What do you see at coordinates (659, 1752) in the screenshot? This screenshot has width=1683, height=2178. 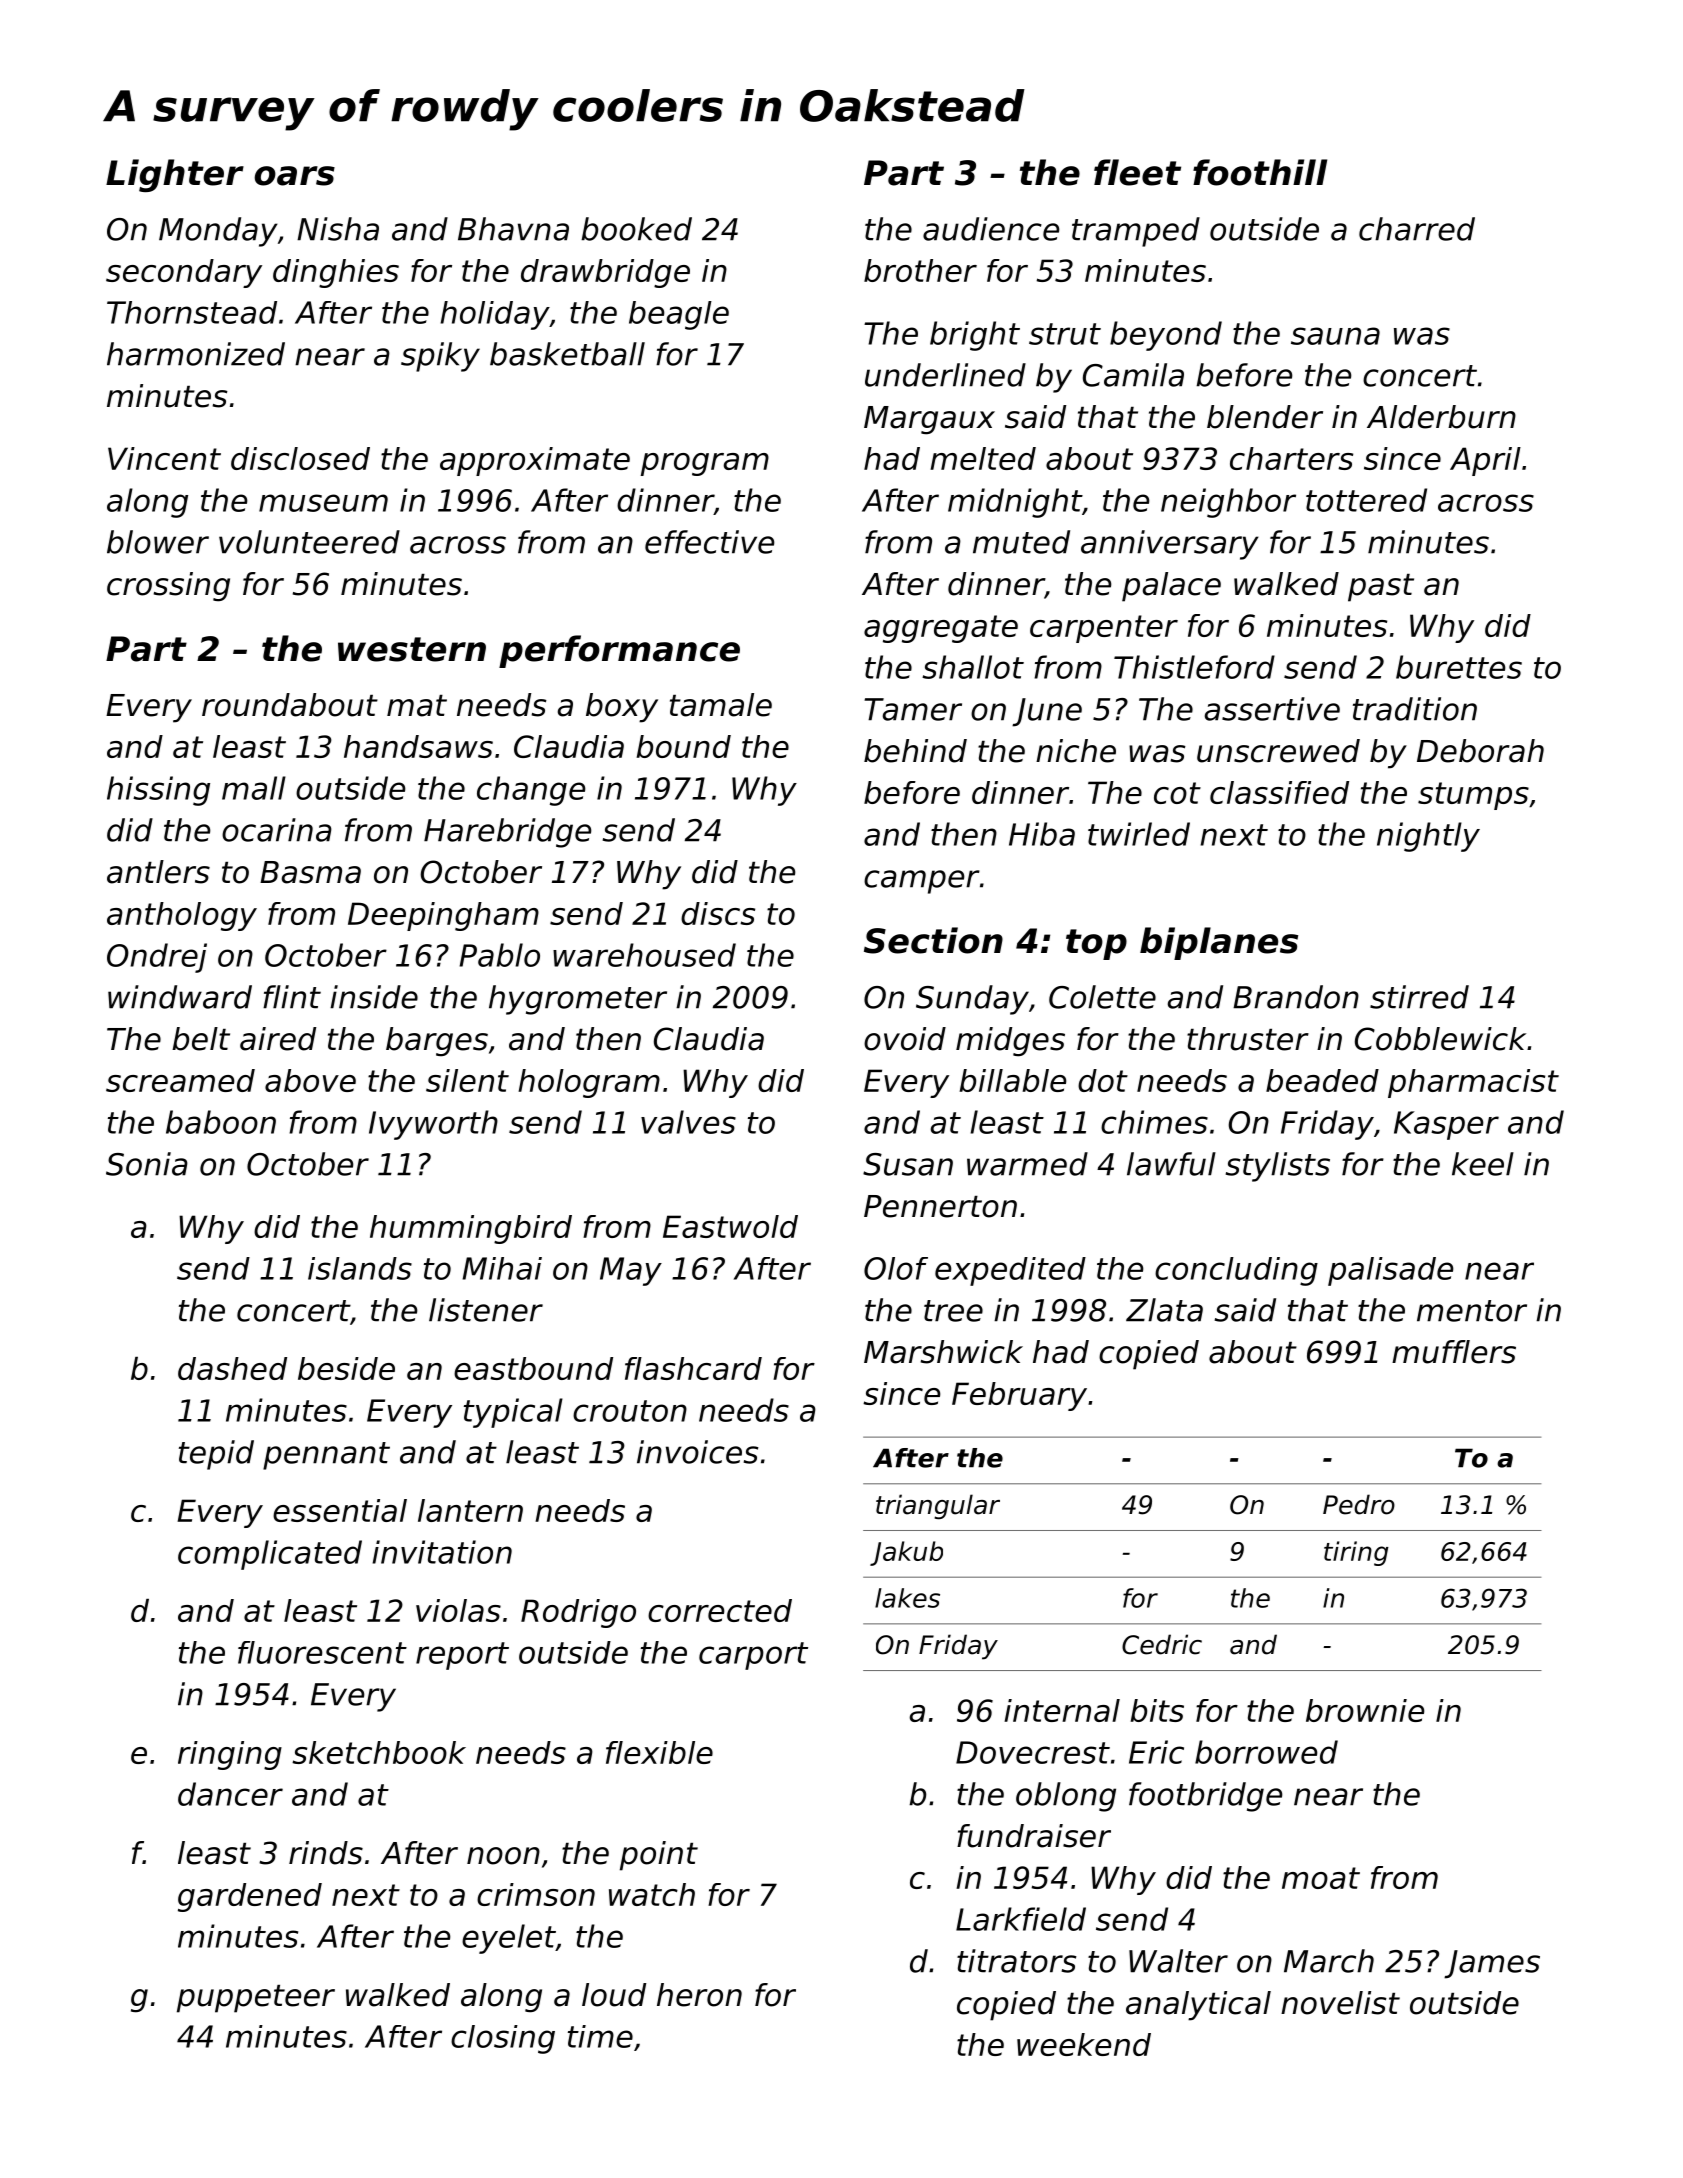 I see `flexible` at bounding box center [659, 1752].
